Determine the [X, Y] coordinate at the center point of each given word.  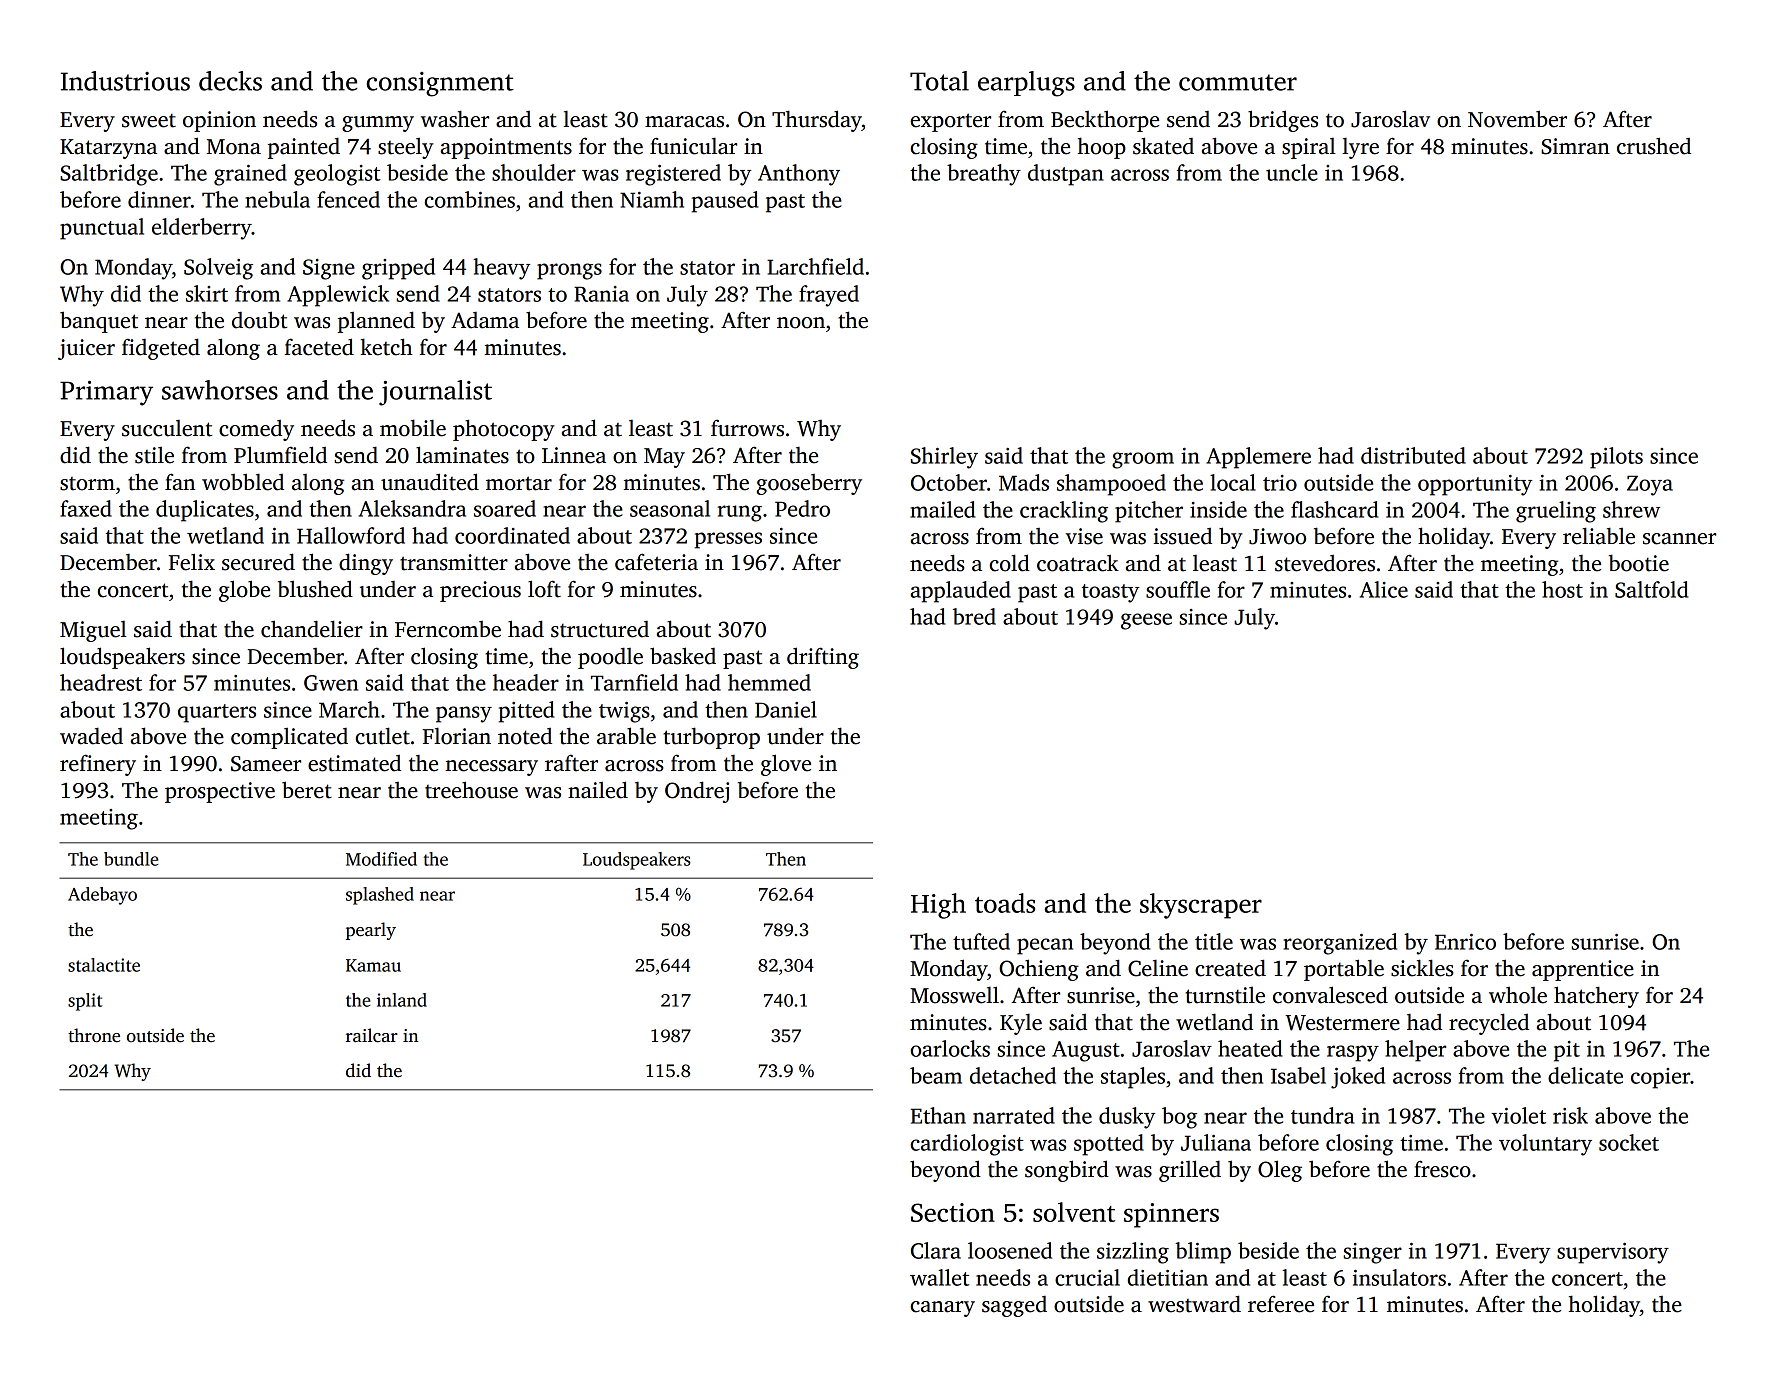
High [938, 906]
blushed [315, 589]
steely [406, 148]
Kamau [373, 965]
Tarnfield [634, 682]
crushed [1654, 146]
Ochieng [1039, 970]
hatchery [1596, 997]
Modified [381, 859]
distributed [1413, 455]
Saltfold [1651, 589]
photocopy [504, 430]
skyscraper [1201, 906]
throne [94, 1035]
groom [1143, 460]
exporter [951, 122]
